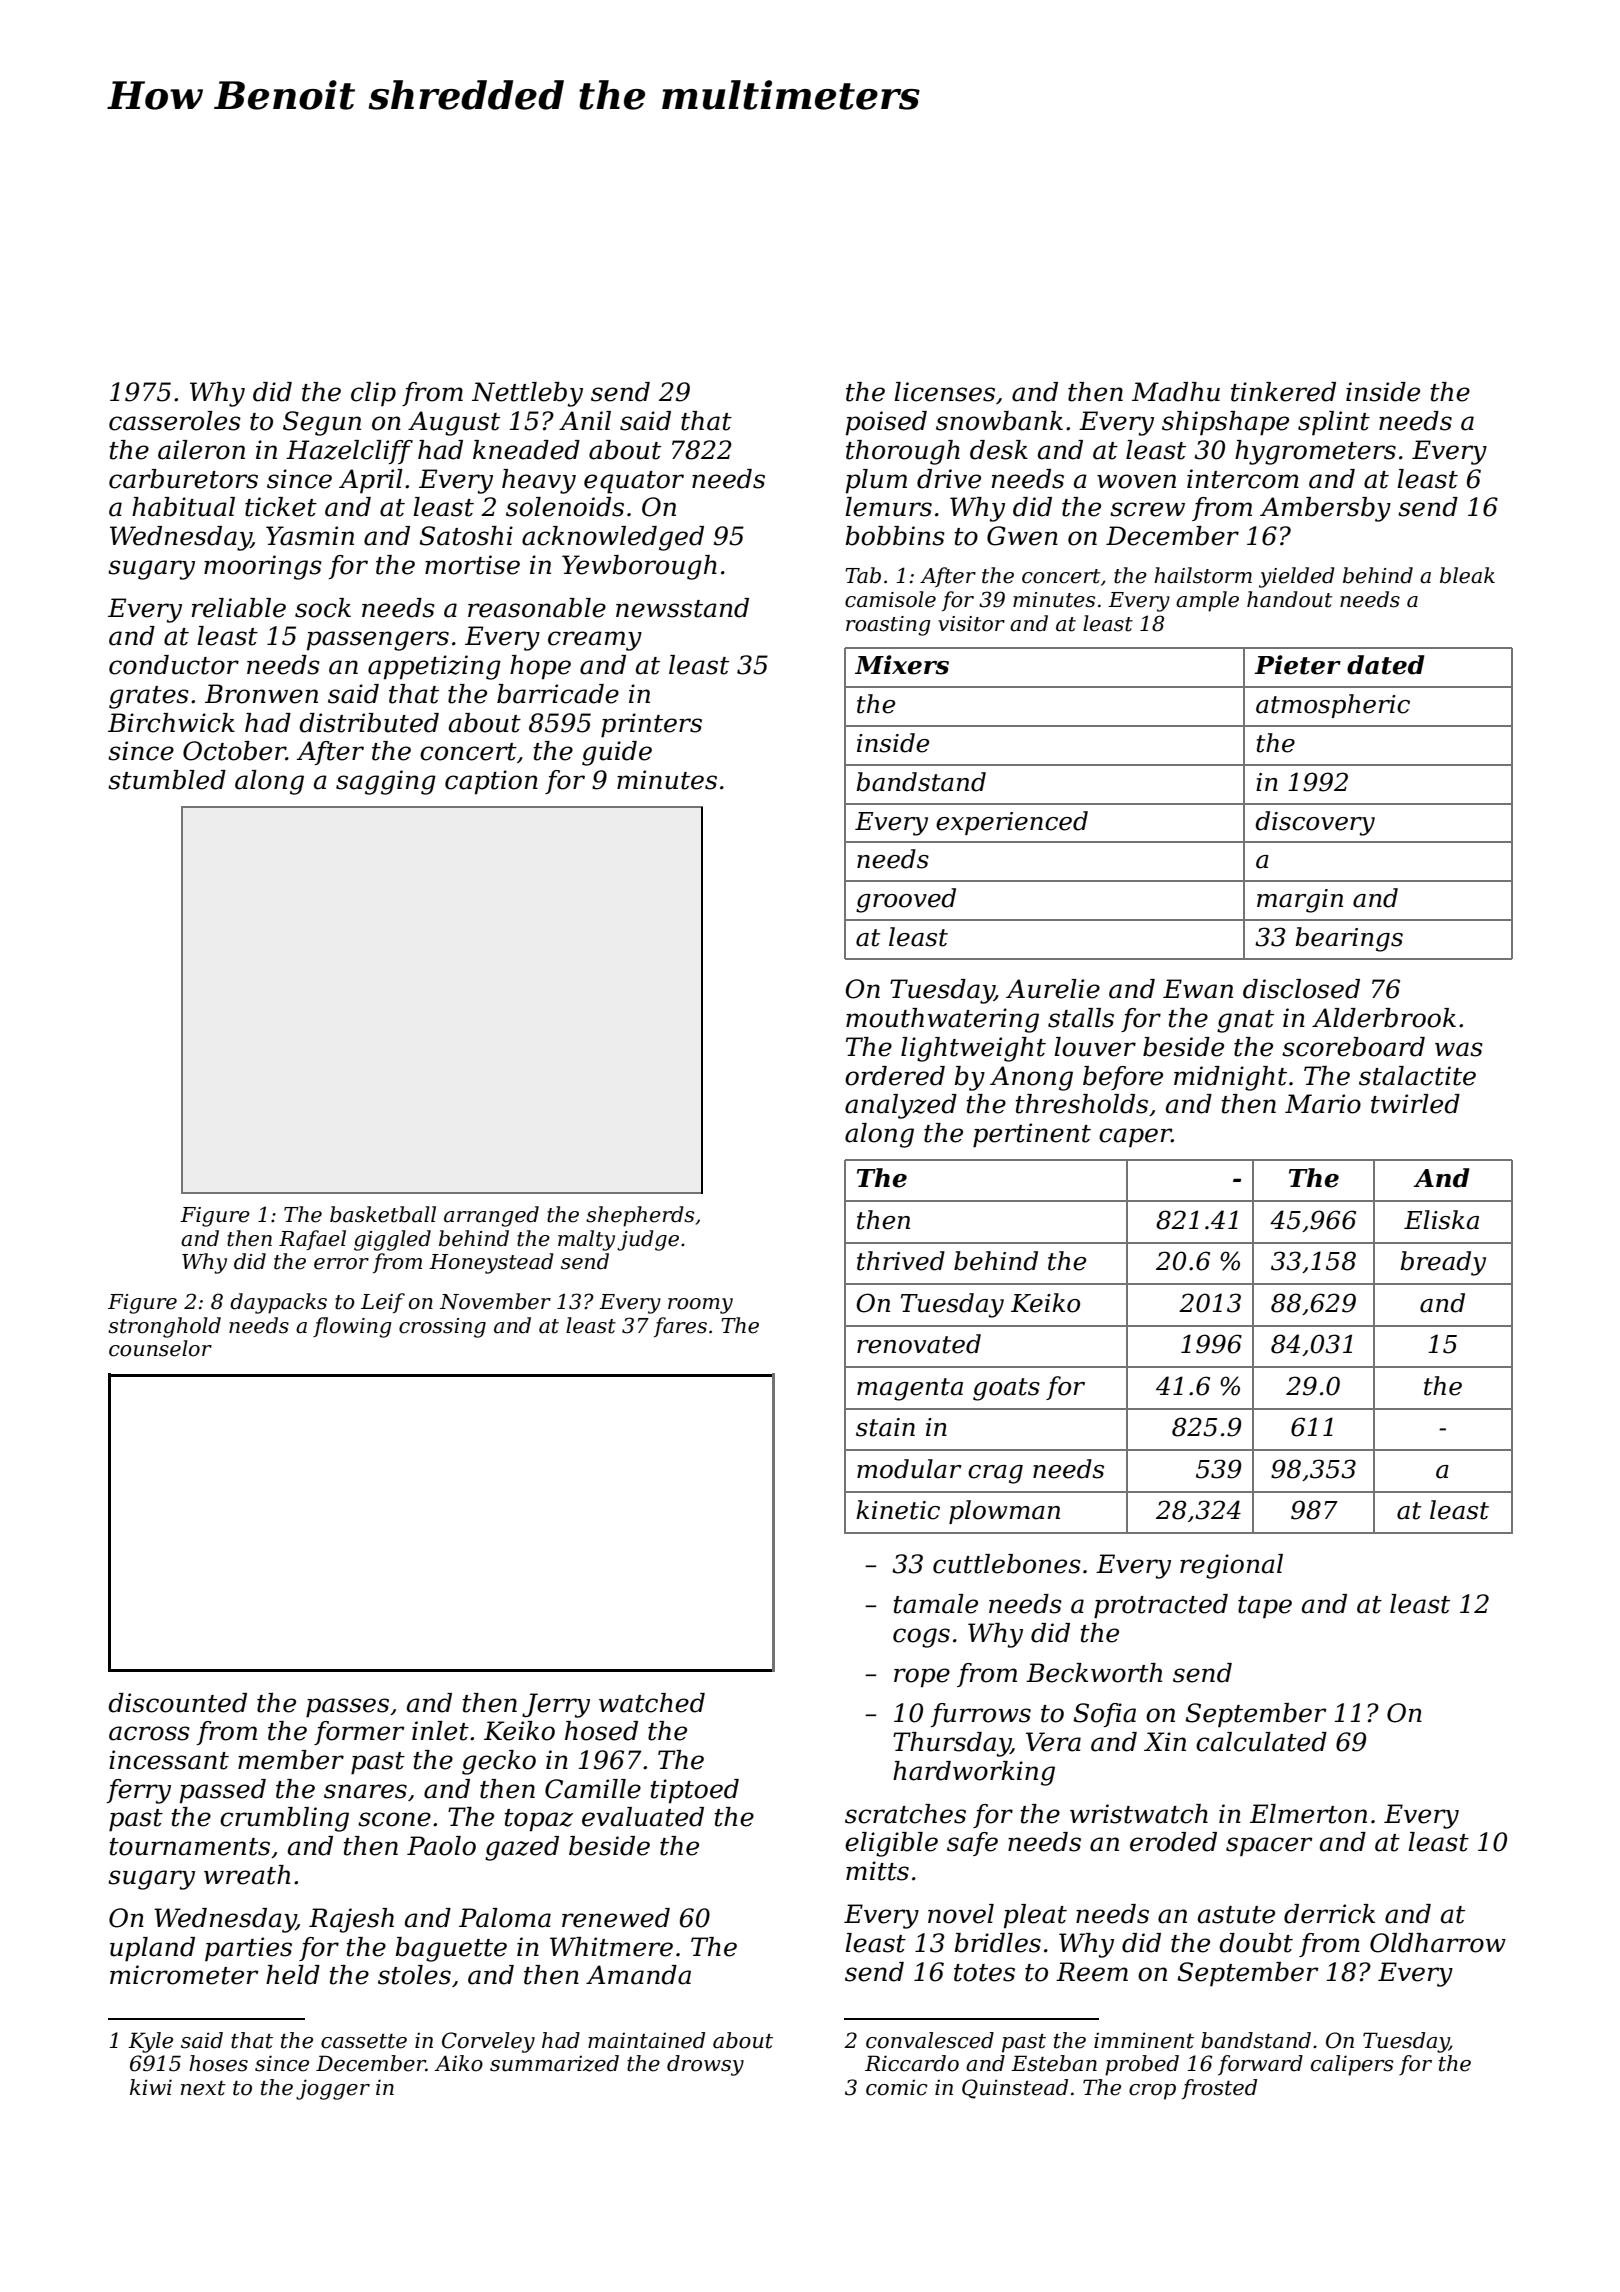 The image size is (1620, 2292). Describe the element at coordinates (1315, 823) in the image. I see `discovery` at that location.
